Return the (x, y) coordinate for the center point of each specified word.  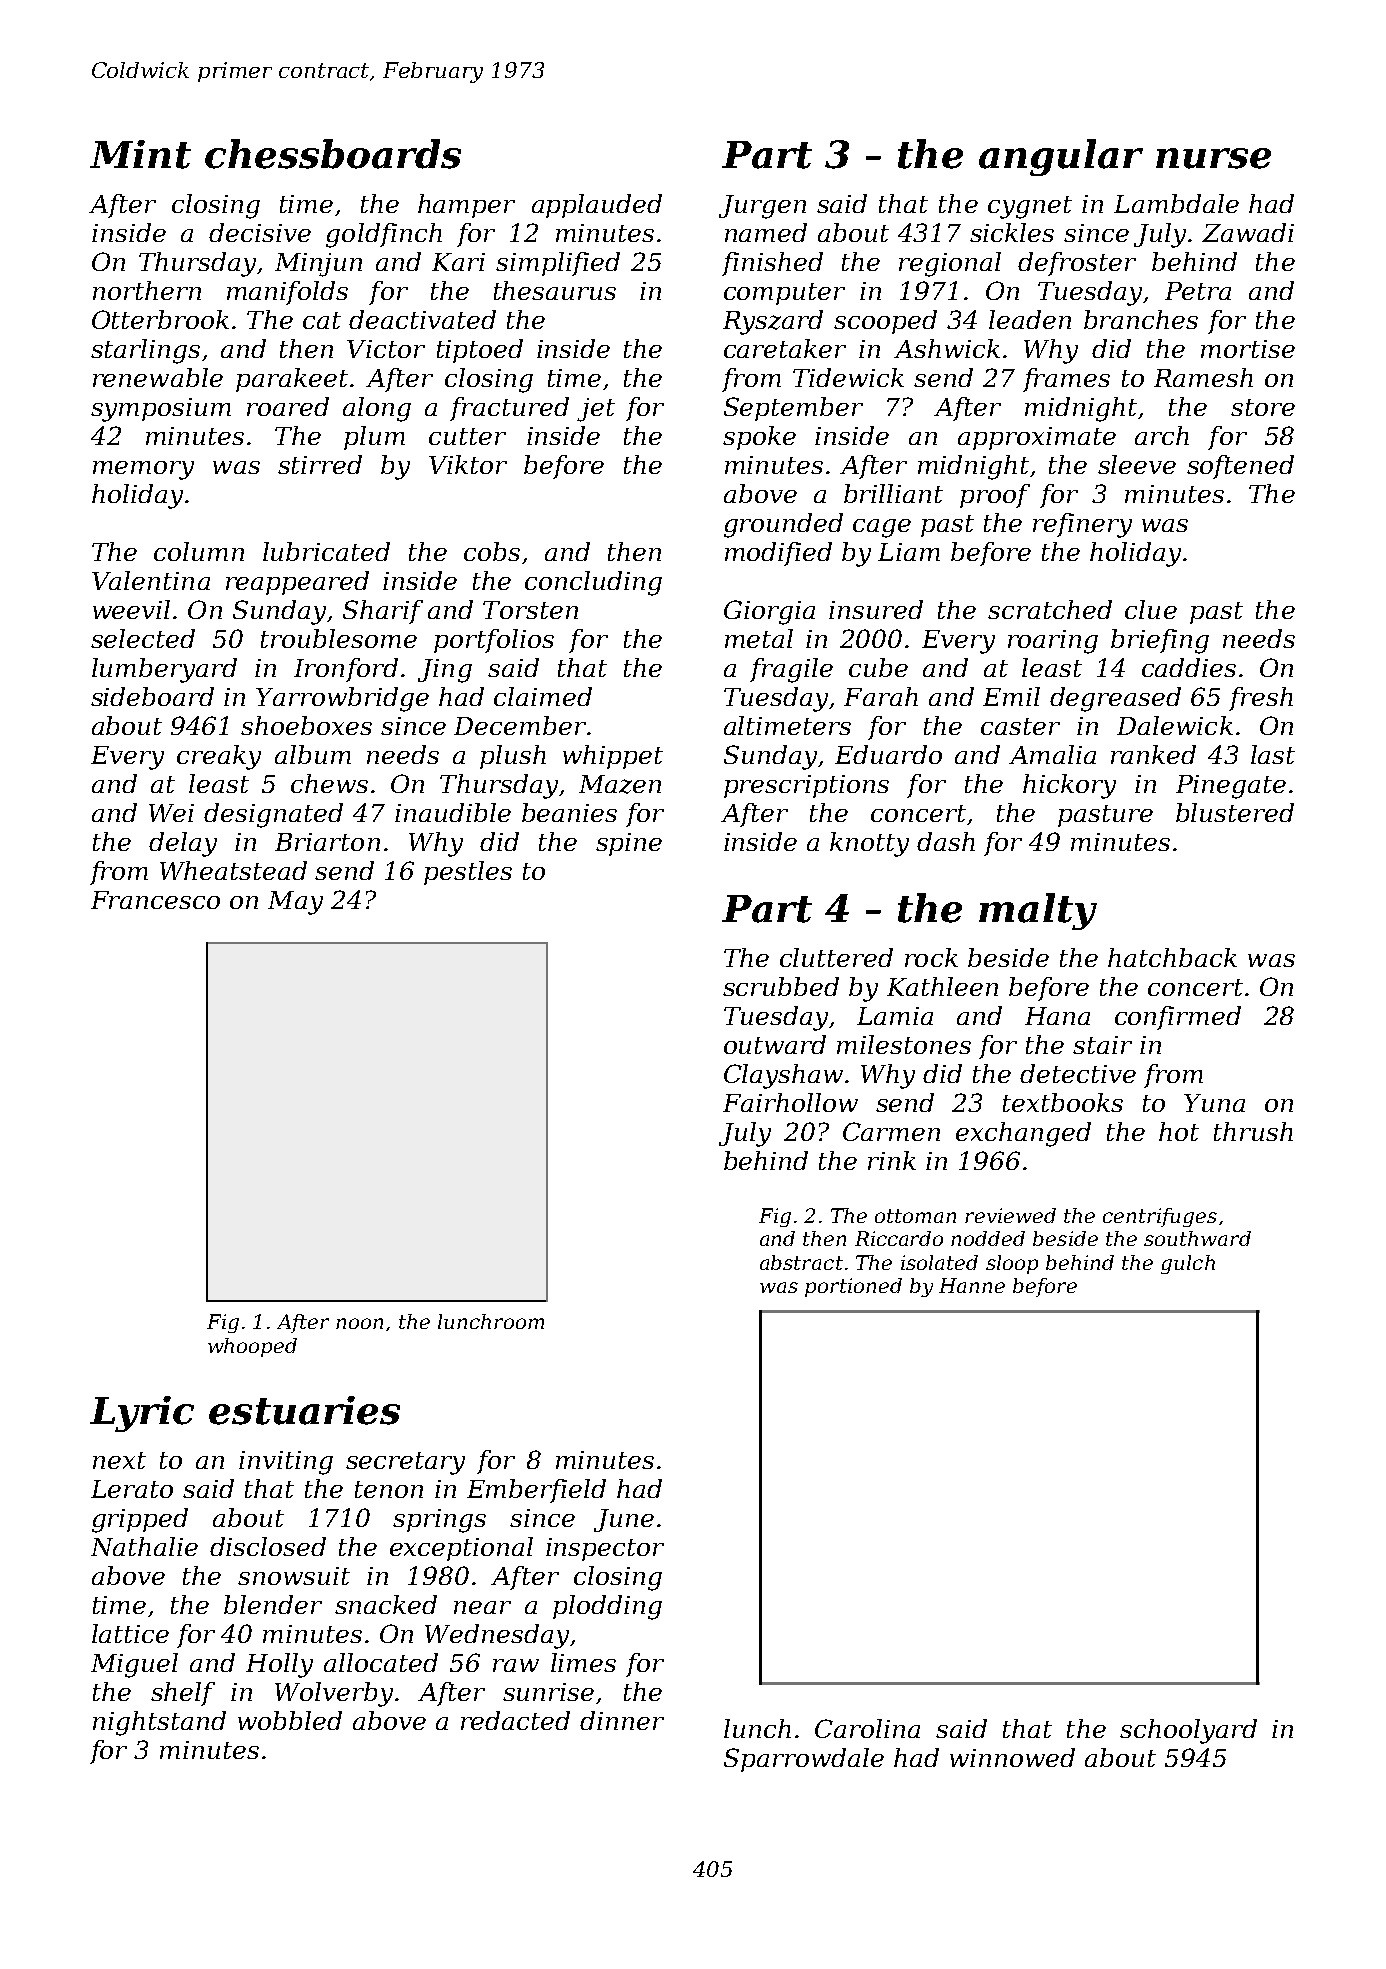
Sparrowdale (804, 1760)
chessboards (333, 154)
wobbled (290, 1720)
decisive (260, 232)
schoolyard (1188, 1731)
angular (1061, 157)
